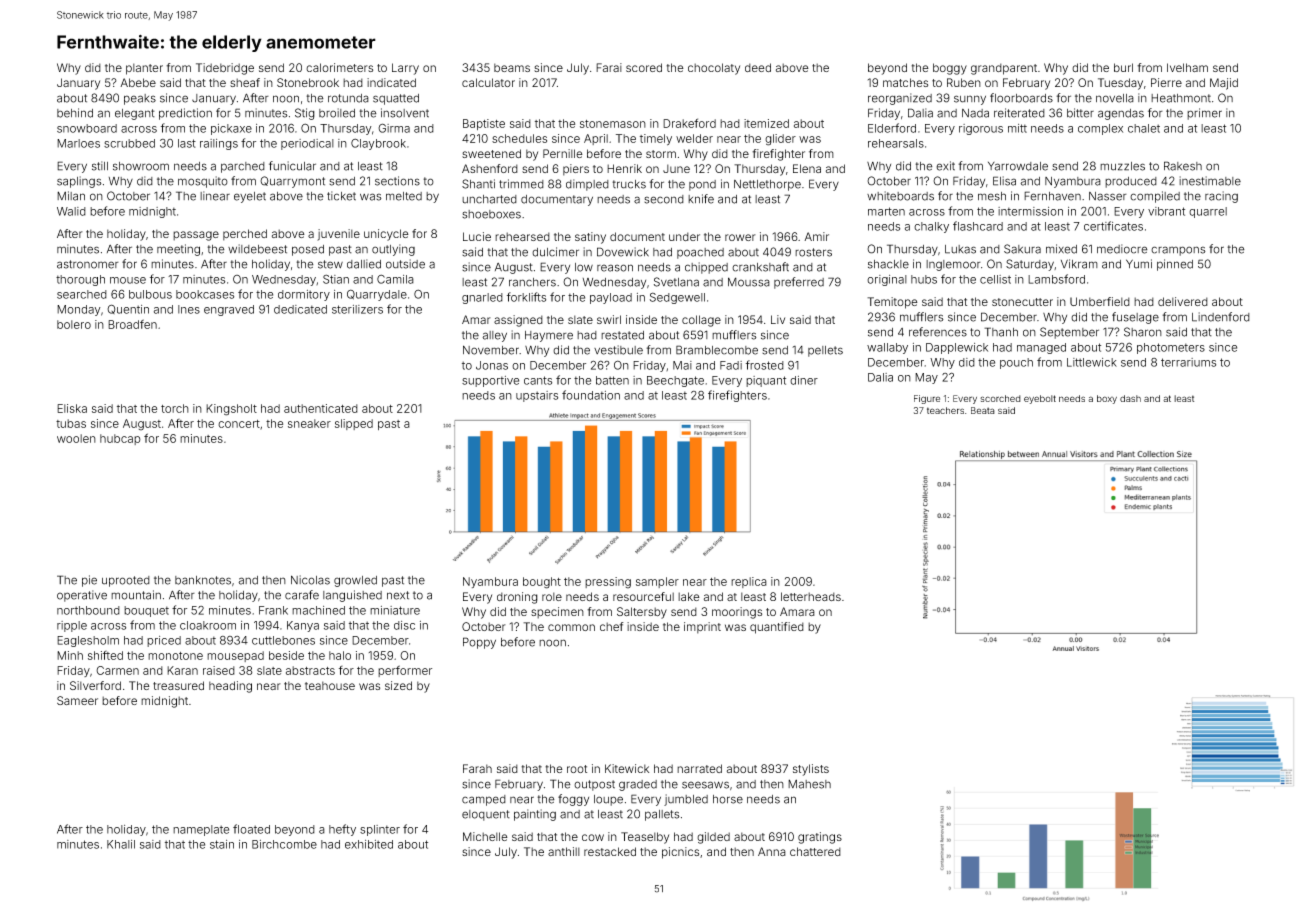  Describe the element at coordinates (983, 410) in the page. I see `Beata` at that location.
